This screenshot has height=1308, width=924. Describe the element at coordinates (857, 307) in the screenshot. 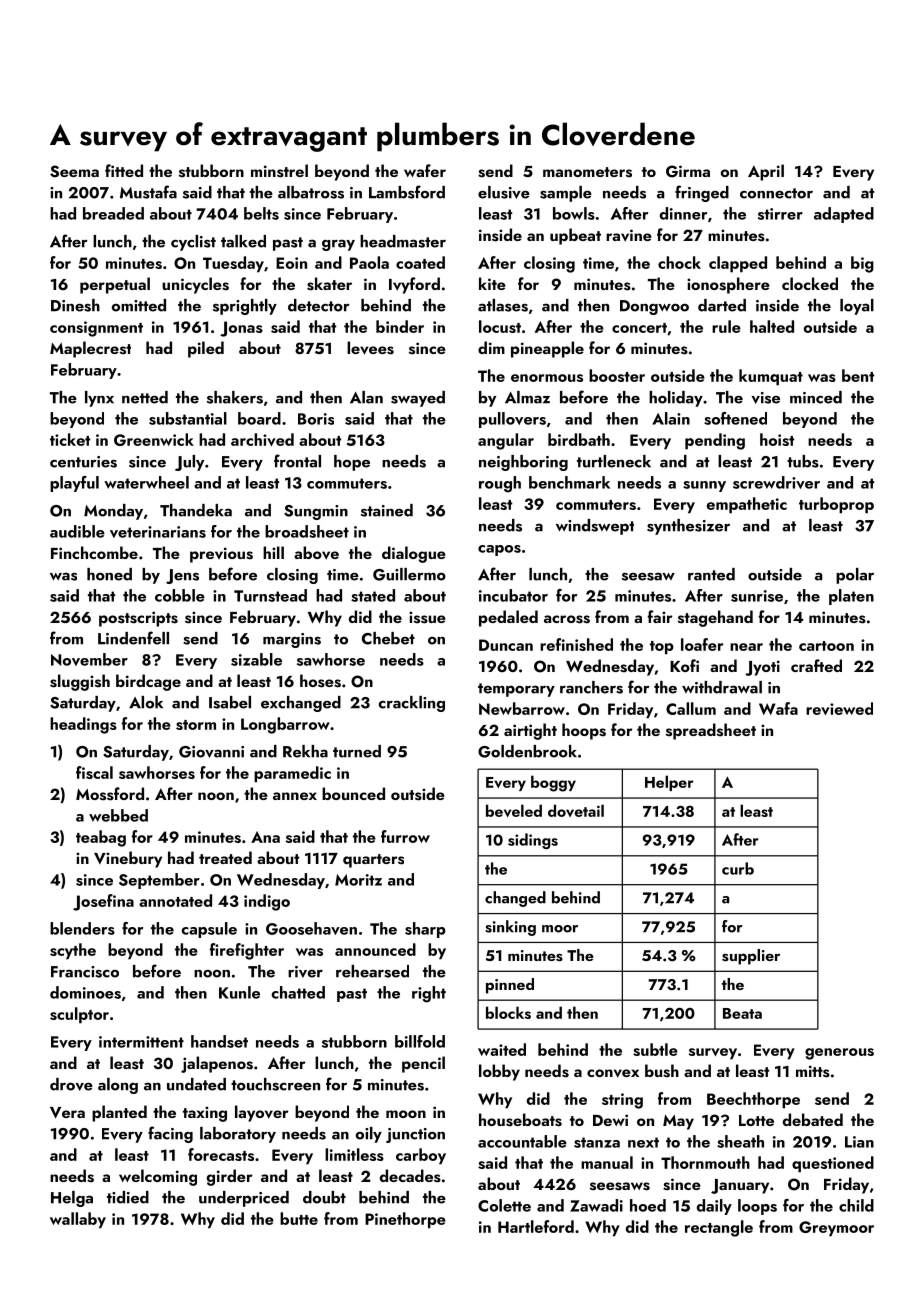

I see `loyal` at that location.
